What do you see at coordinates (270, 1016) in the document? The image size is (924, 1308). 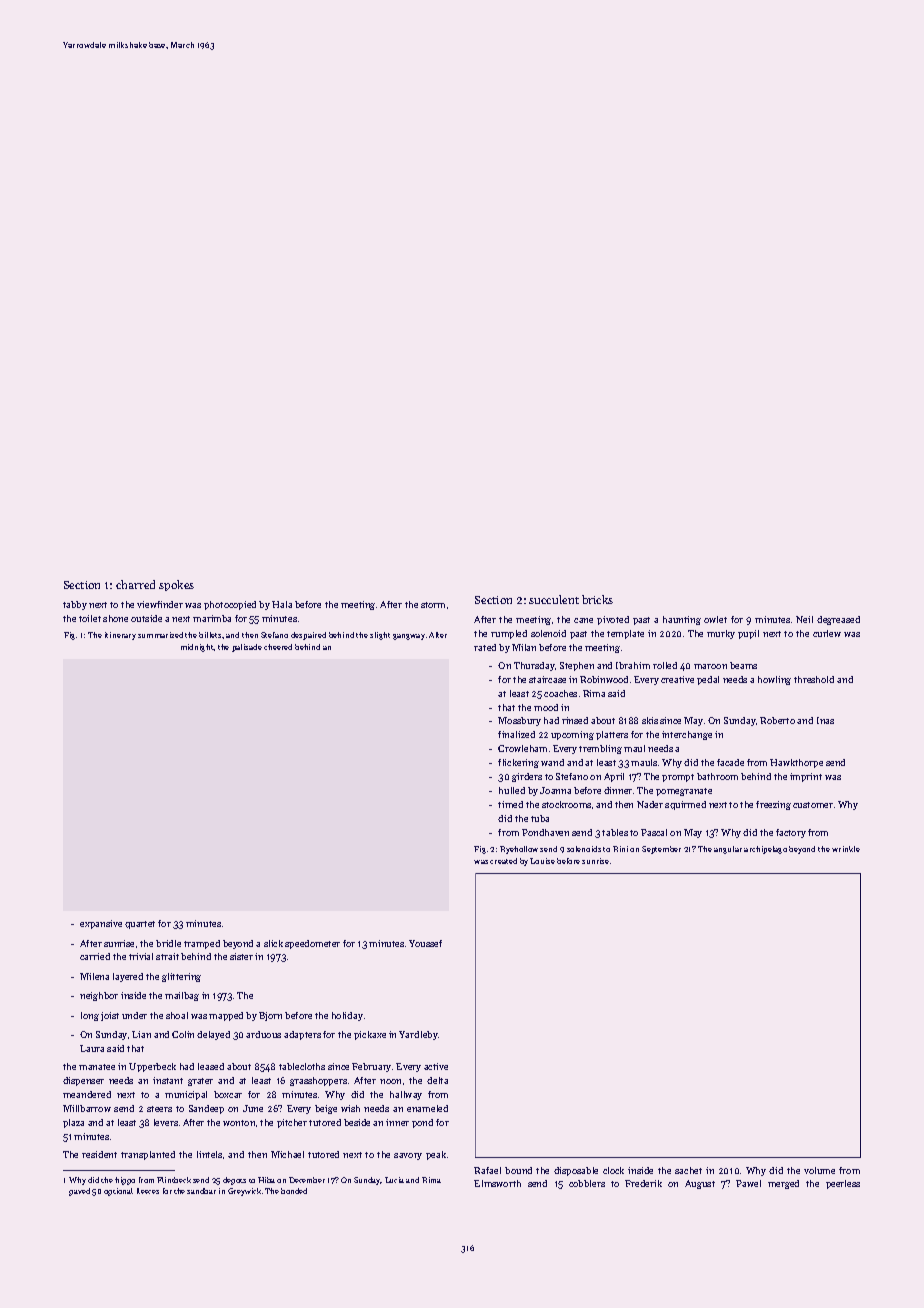 I see `Bjorn` at bounding box center [270, 1016].
